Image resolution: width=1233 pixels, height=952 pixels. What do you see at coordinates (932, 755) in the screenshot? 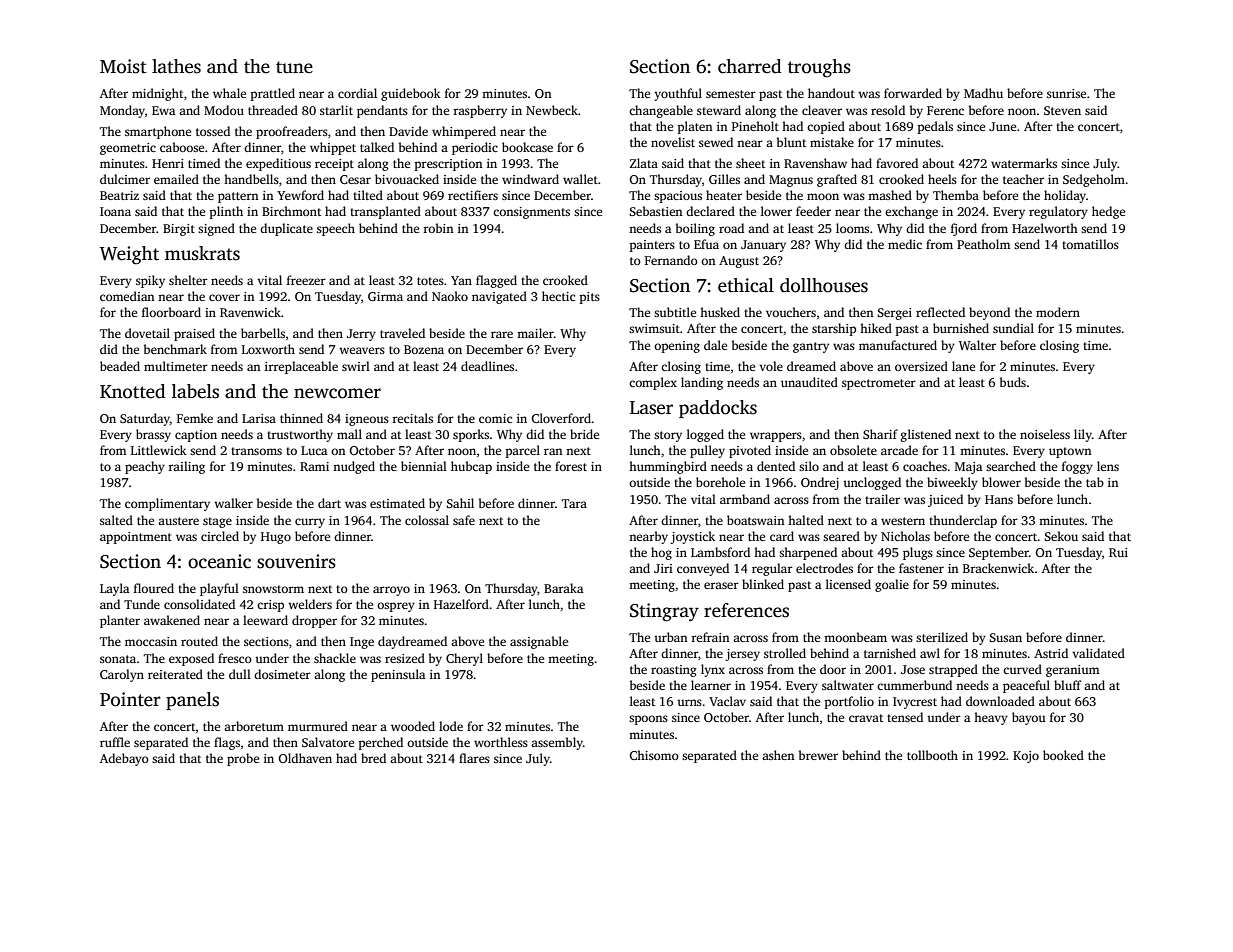
I see `tollbooth` at bounding box center [932, 755].
